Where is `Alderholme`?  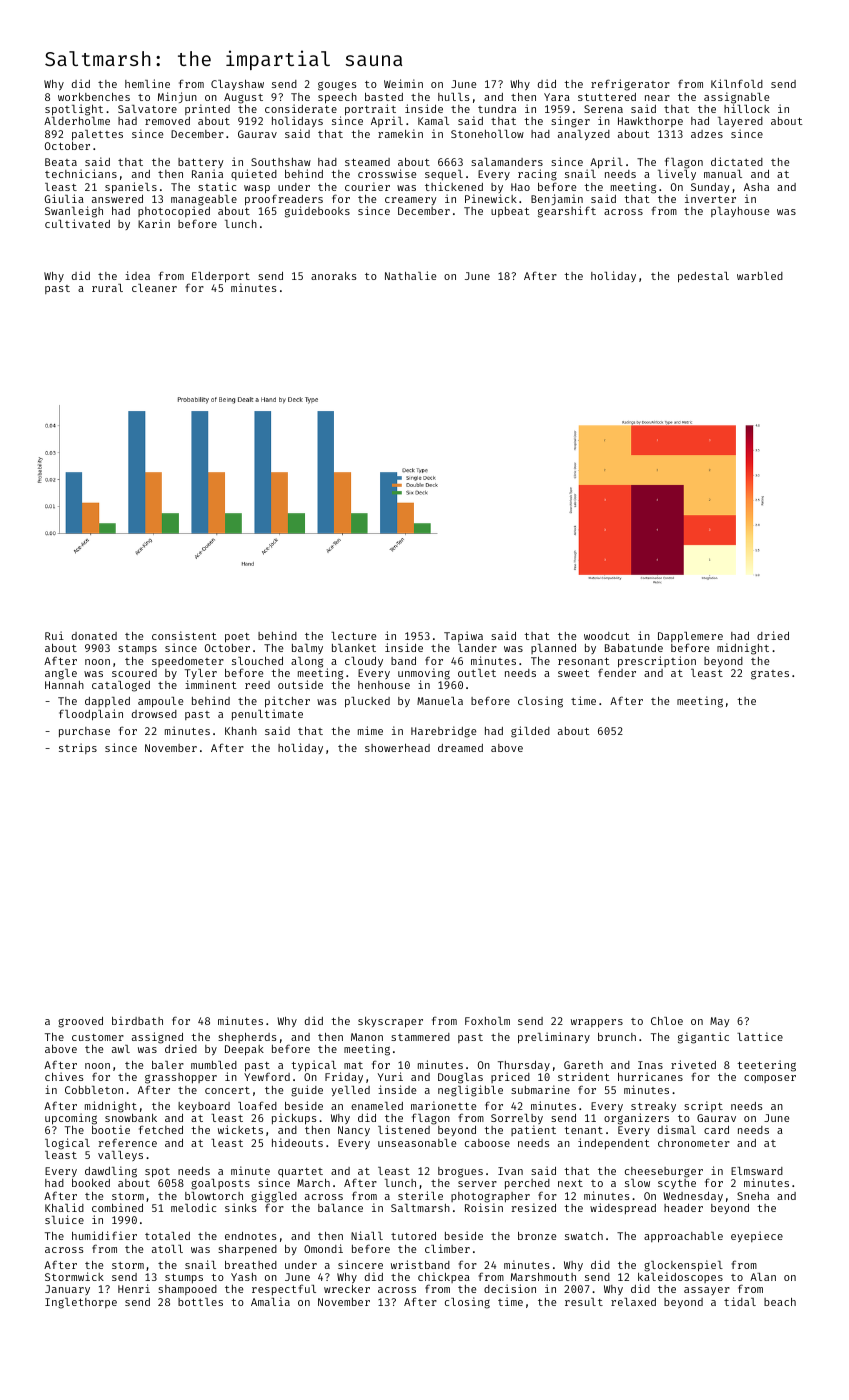 Alderholme is located at coordinates (77, 121).
